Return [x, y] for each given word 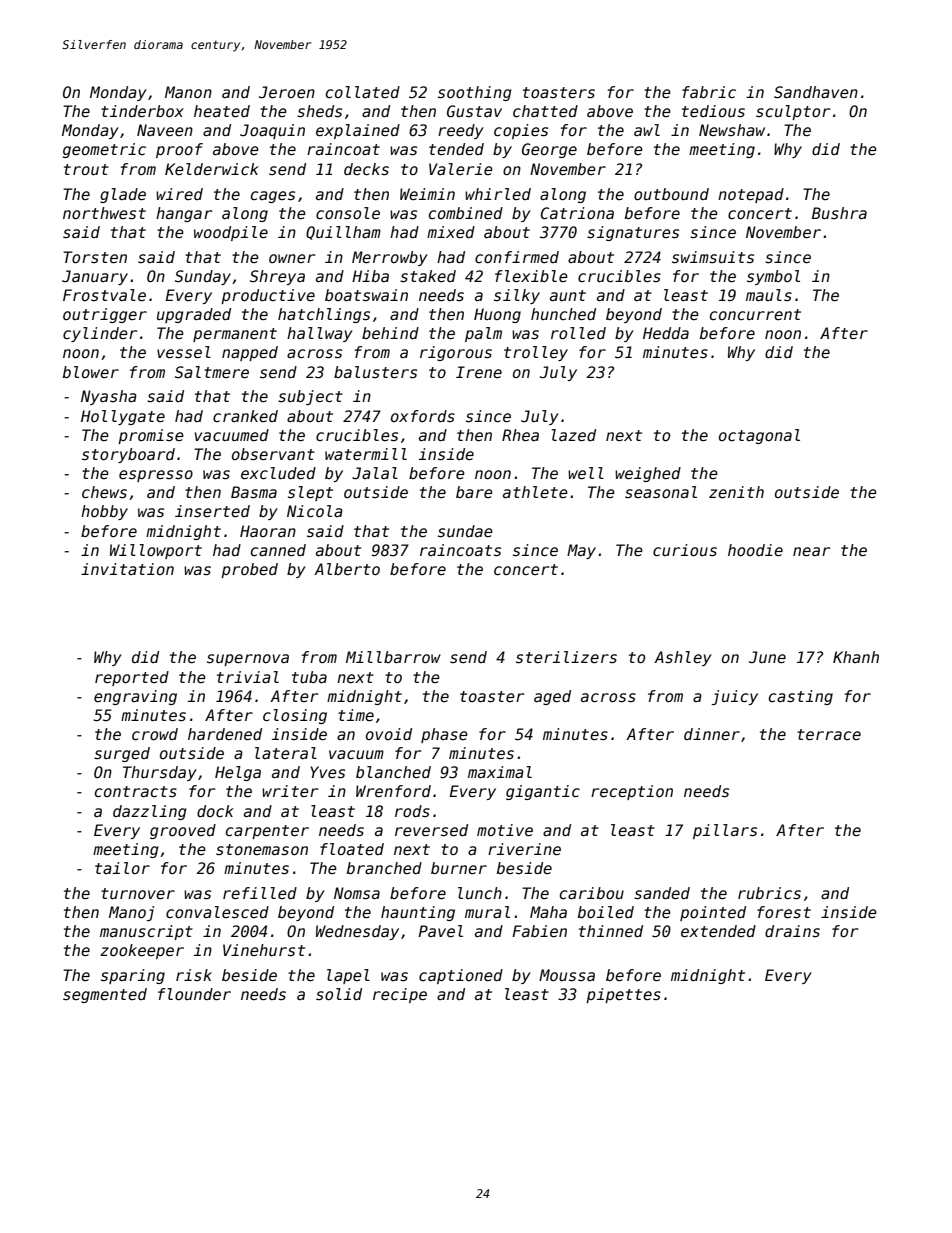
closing [295, 716]
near [811, 551]
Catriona [577, 213]
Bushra [839, 213]
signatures [633, 233]
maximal [500, 772]
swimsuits [713, 257]
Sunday [203, 277]
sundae [465, 531]
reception [632, 792]
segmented [105, 995]
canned [278, 550]
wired [179, 194]
